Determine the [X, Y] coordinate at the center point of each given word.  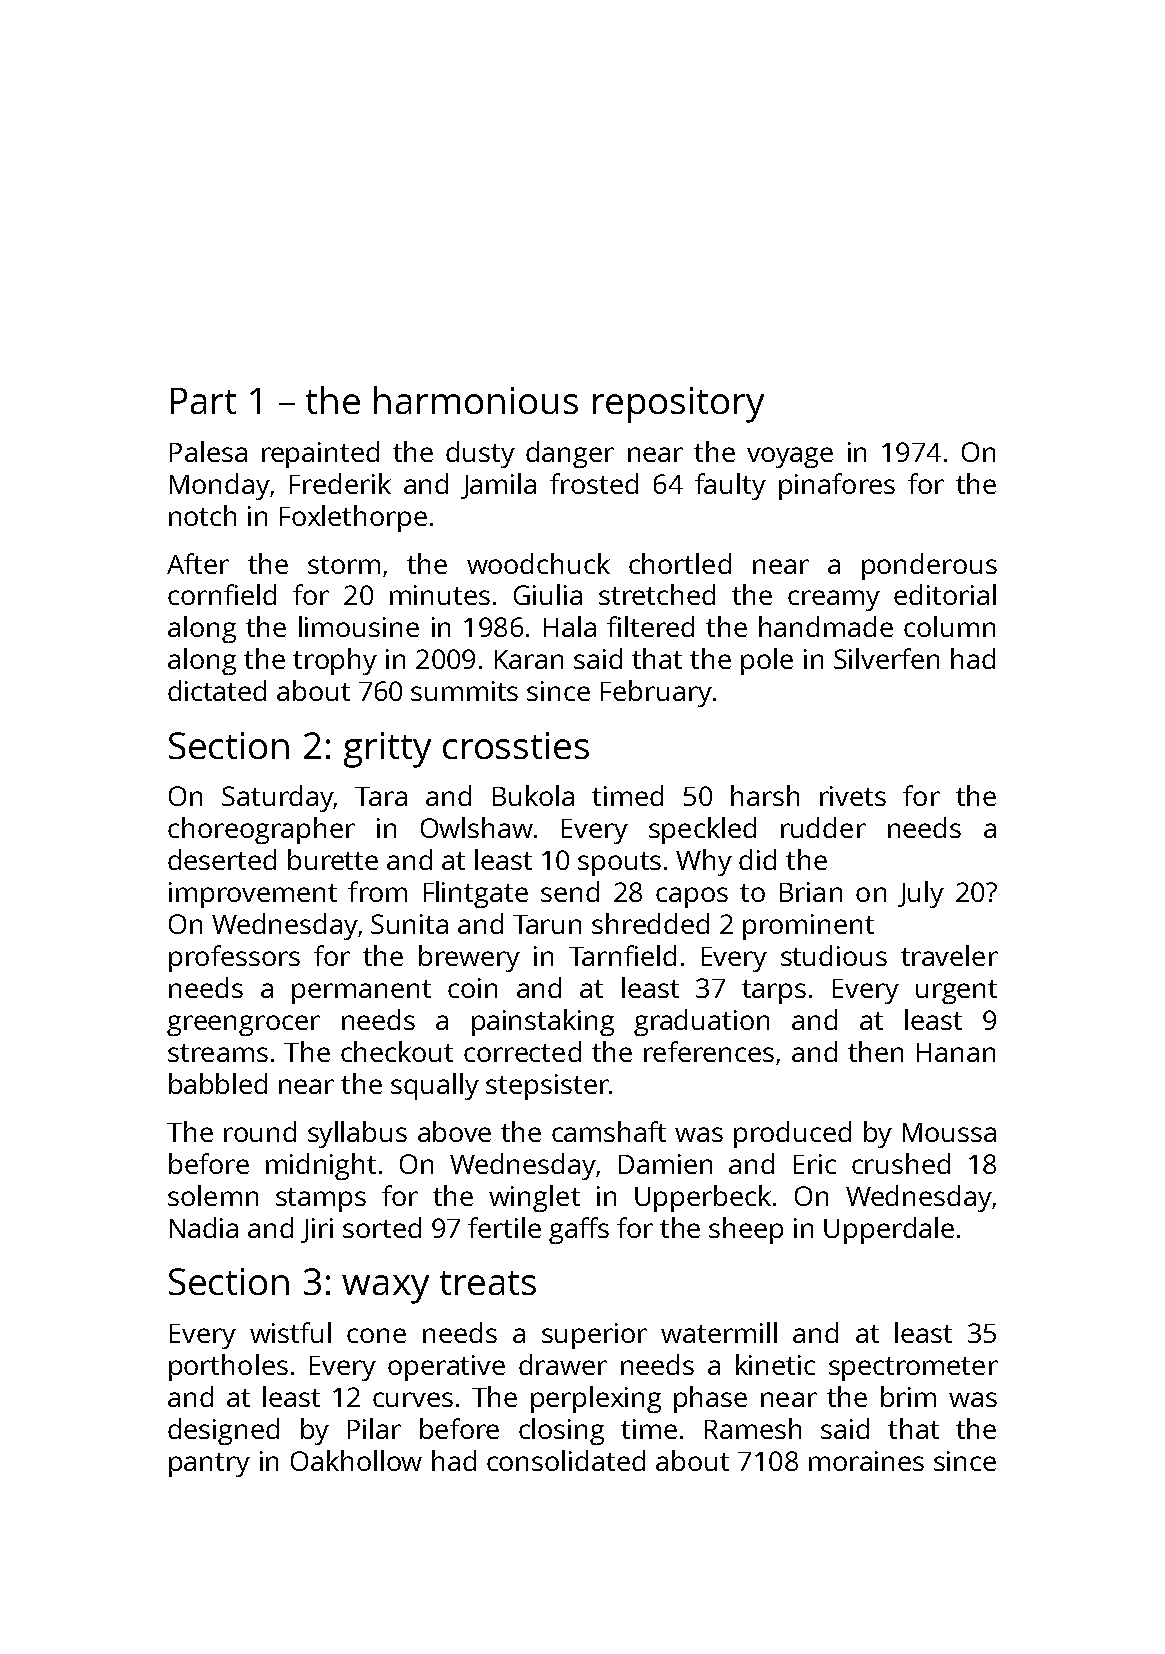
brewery [469, 958]
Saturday [277, 798]
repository [678, 405]
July [921, 894]
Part [203, 401]
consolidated [566, 1460]
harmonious [476, 400]
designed [223, 1431]
